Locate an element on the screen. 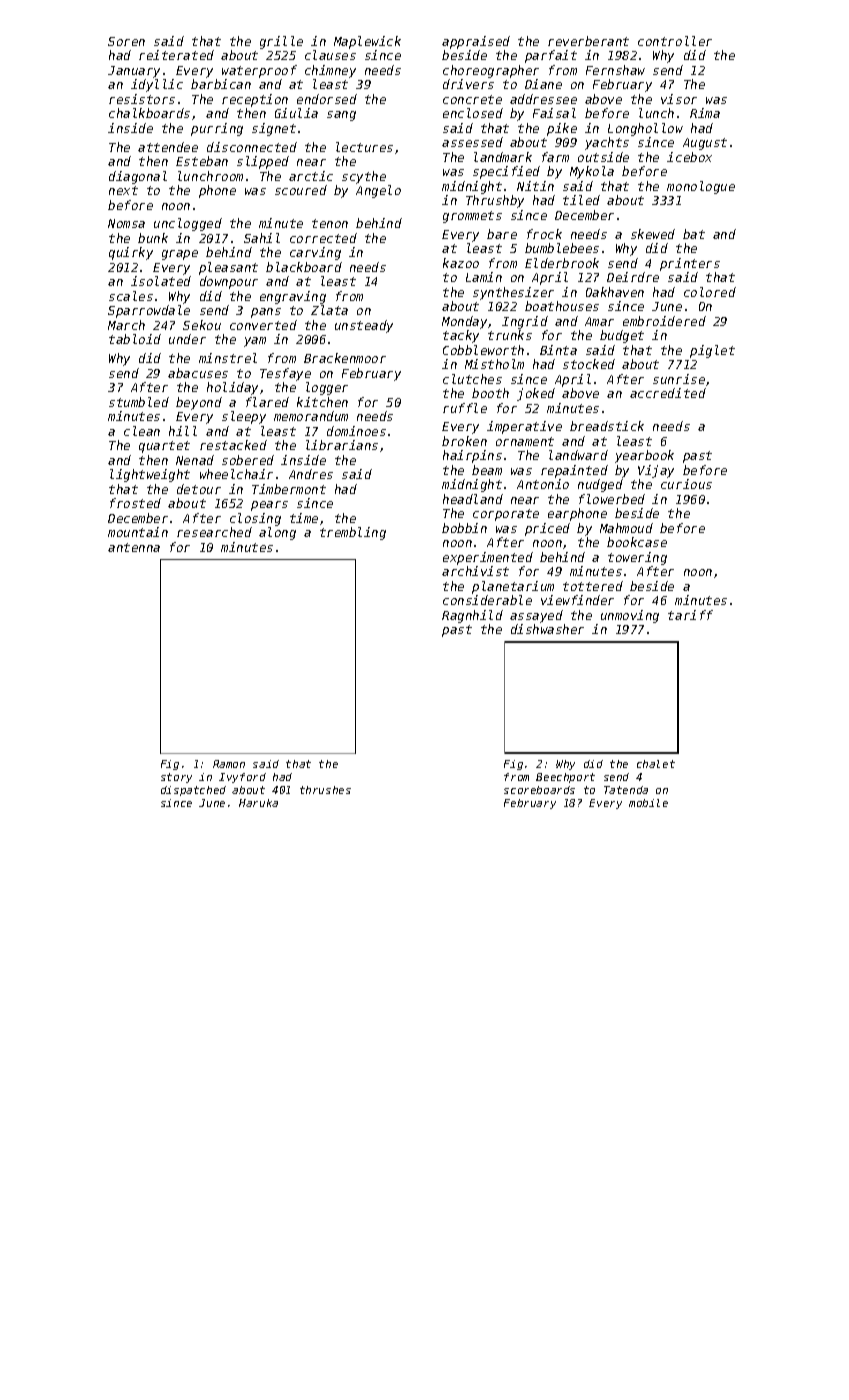 The image size is (849, 1400). controller is located at coordinates (675, 41).
